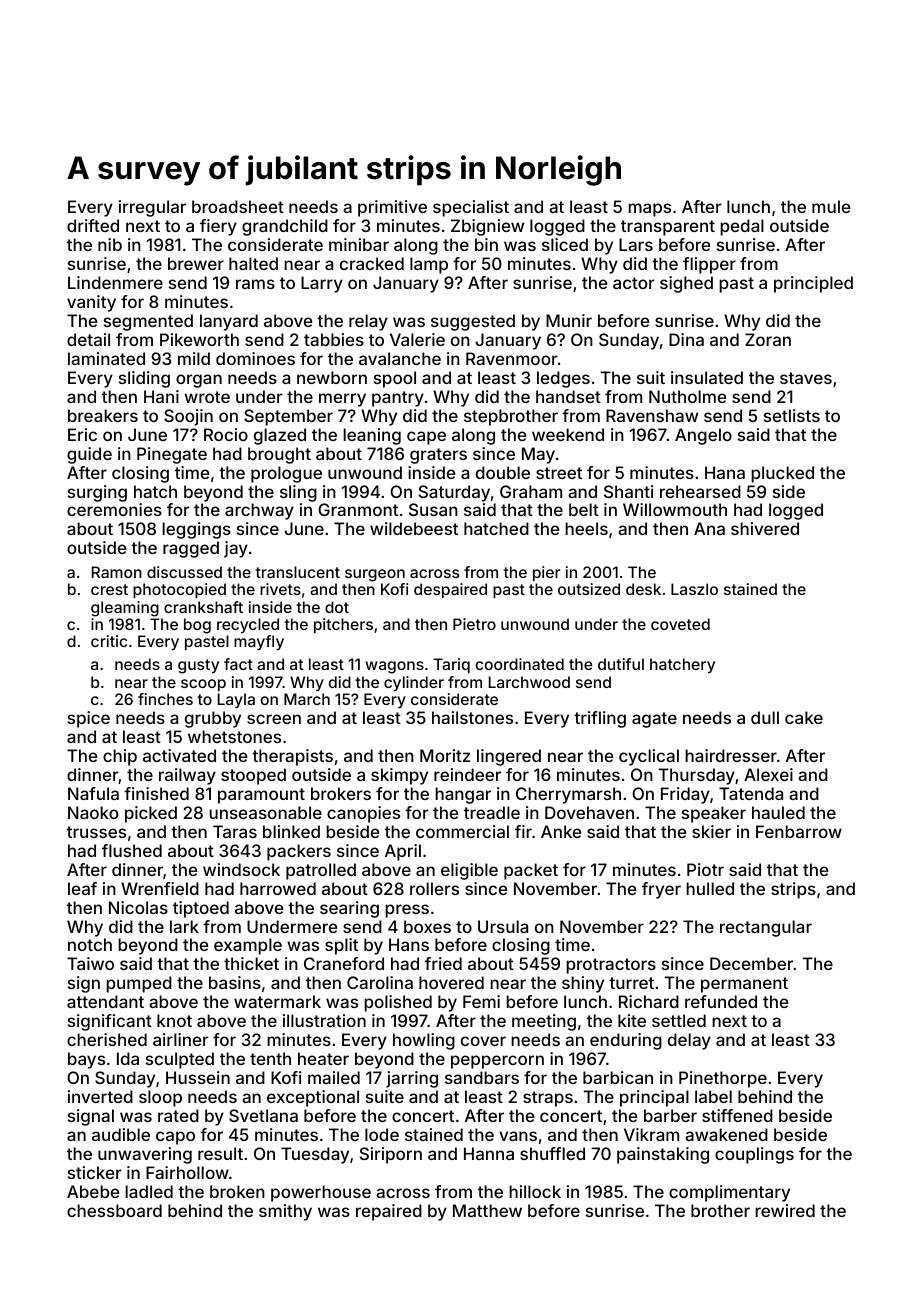  What do you see at coordinates (675, 509) in the screenshot?
I see `Willowmouth` at bounding box center [675, 509].
